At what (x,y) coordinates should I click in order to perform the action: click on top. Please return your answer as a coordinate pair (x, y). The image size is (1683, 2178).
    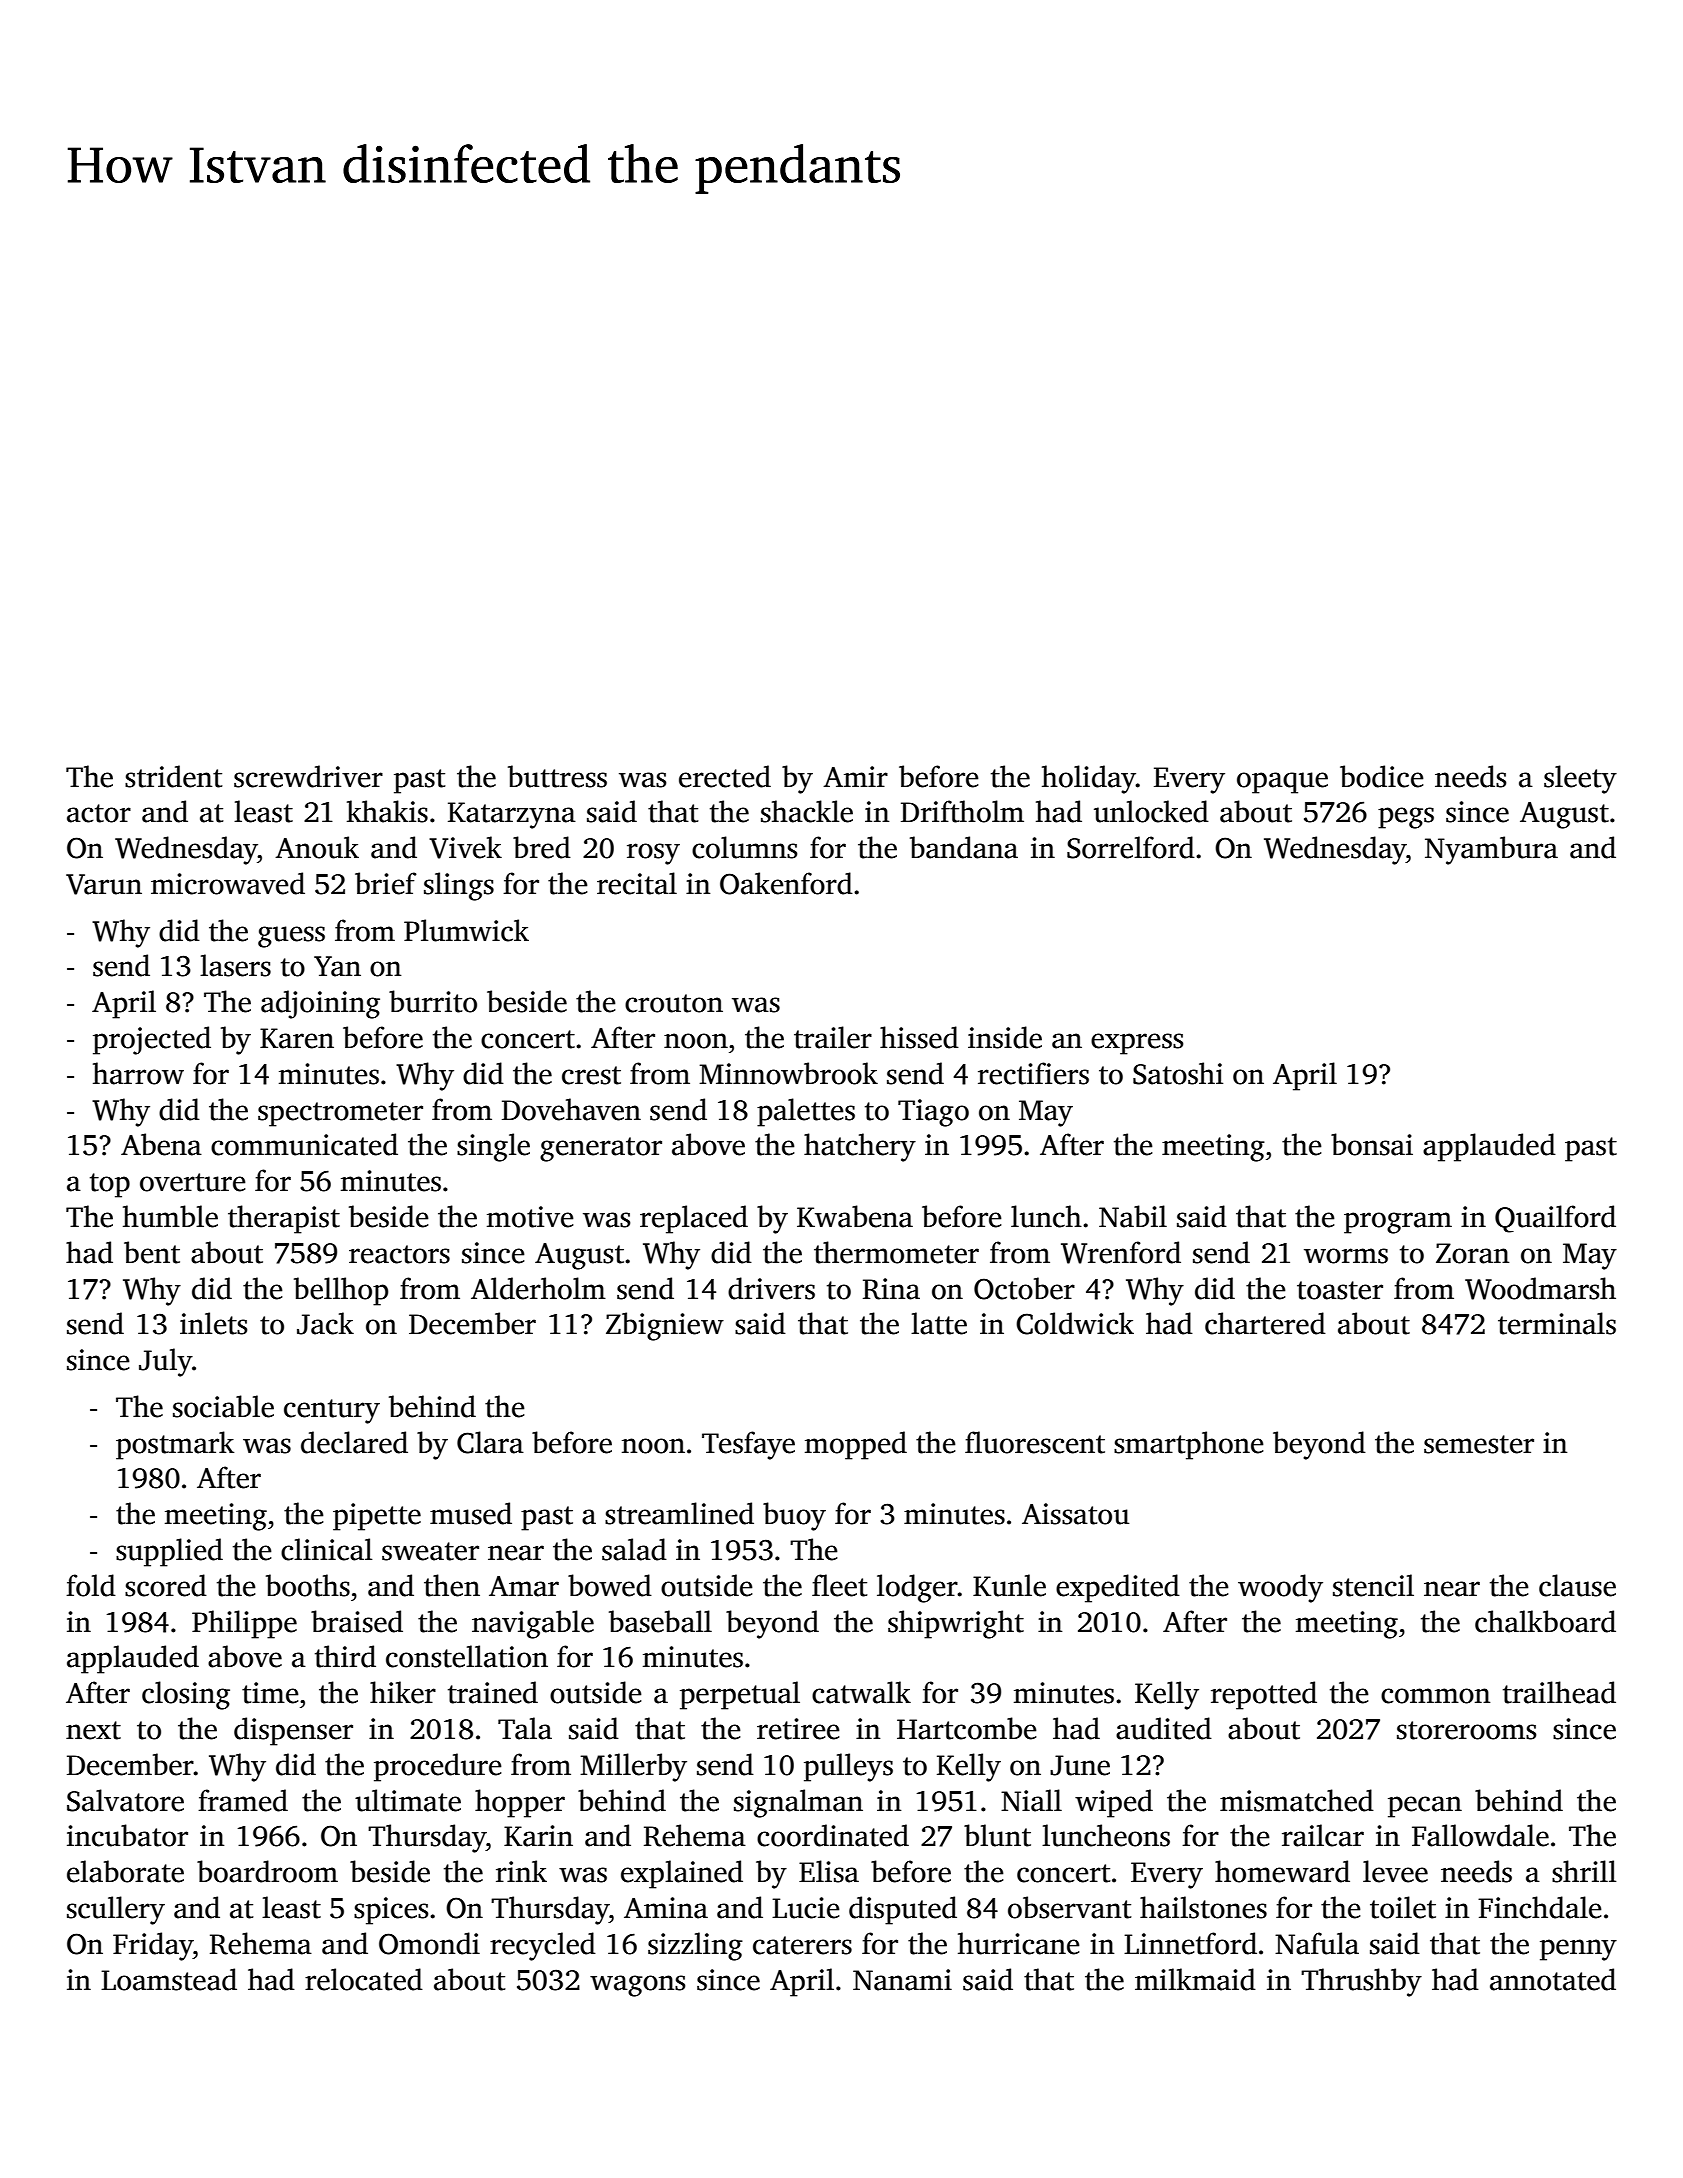
    Looking at the image, I should click on (110, 1185).
